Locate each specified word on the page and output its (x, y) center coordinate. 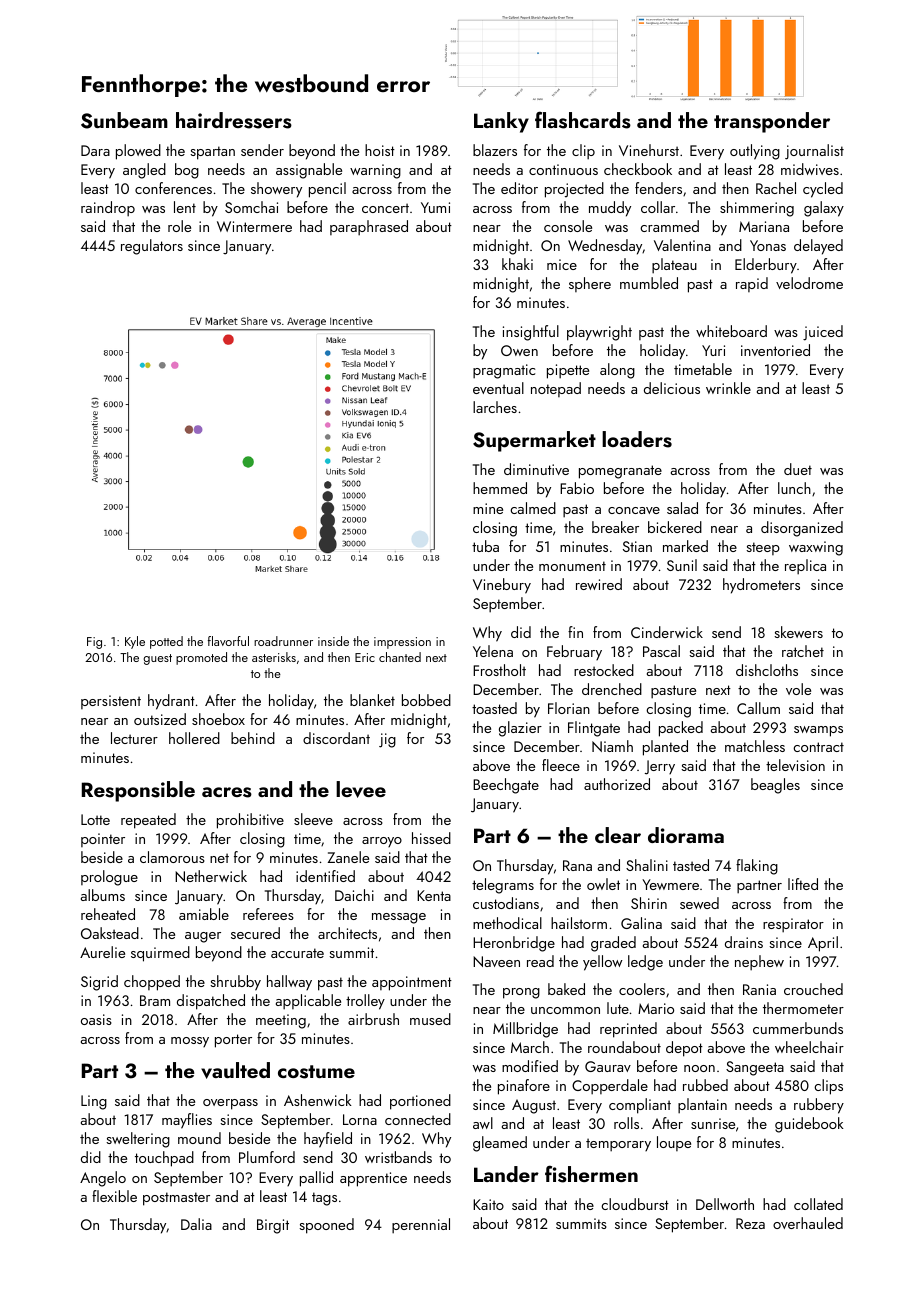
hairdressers (234, 120)
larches (495, 407)
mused (430, 1019)
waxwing (816, 548)
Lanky (501, 122)
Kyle (135, 642)
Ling (94, 1102)
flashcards (583, 120)
